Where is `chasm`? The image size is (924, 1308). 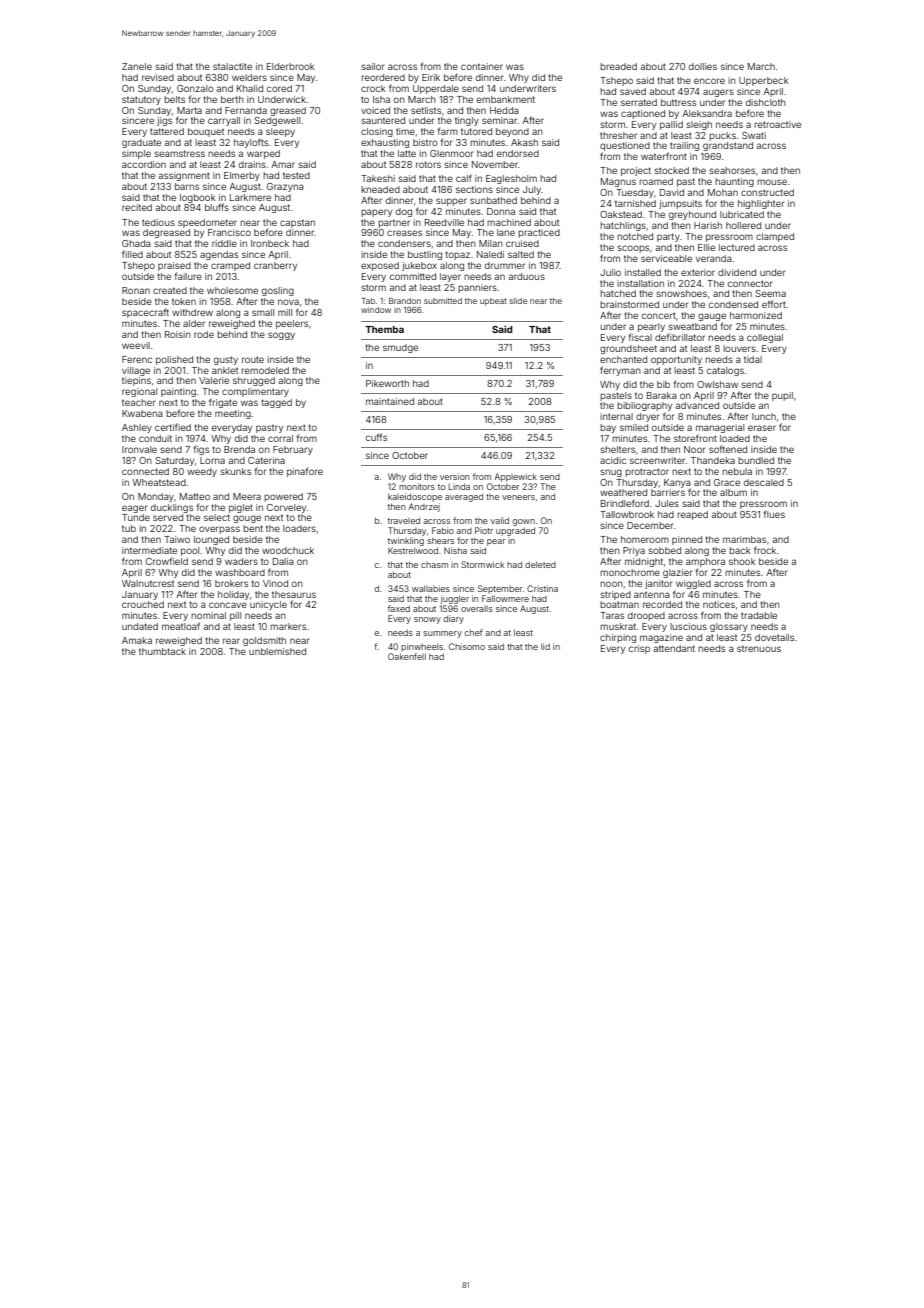 chasm is located at coordinates (434, 565).
